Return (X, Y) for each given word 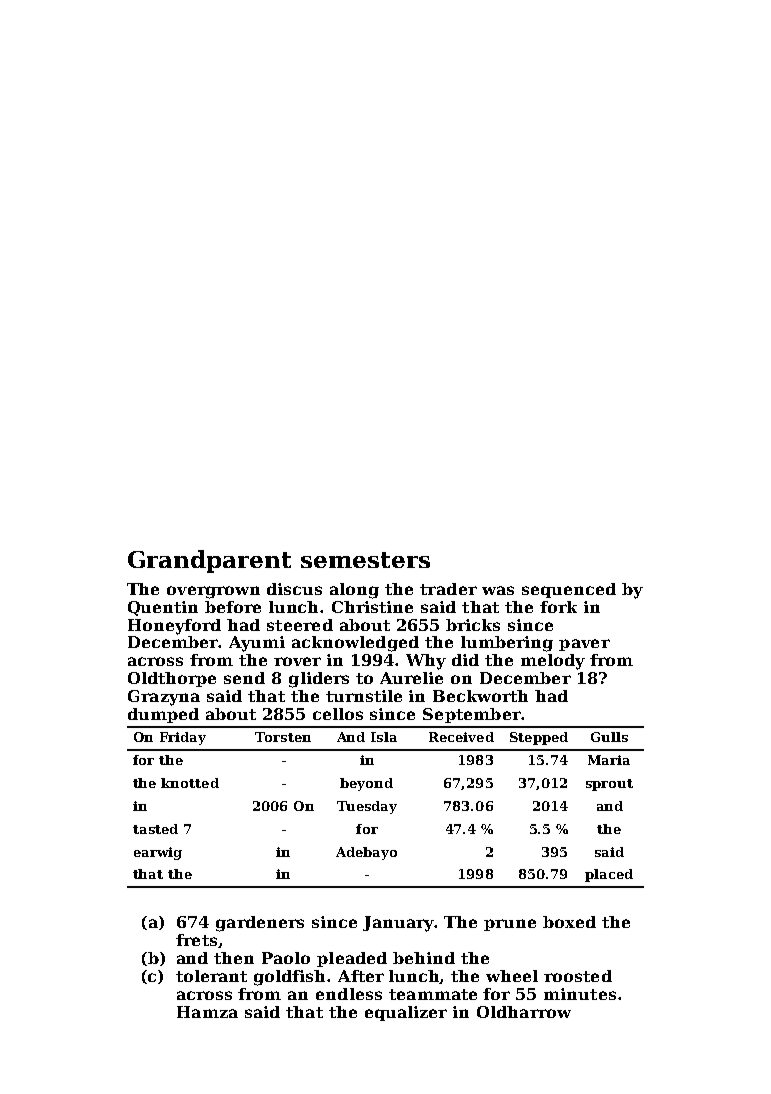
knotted (190, 783)
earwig (158, 853)
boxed (569, 922)
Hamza (207, 1012)
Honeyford (174, 627)
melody (553, 662)
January (399, 924)
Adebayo (366, 853)
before (233, 607)
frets (196, 940)
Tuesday (367, 807)
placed (609, 875)
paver (584, 645)
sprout (609, 785)
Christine (372, 607)
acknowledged (355, 644)
